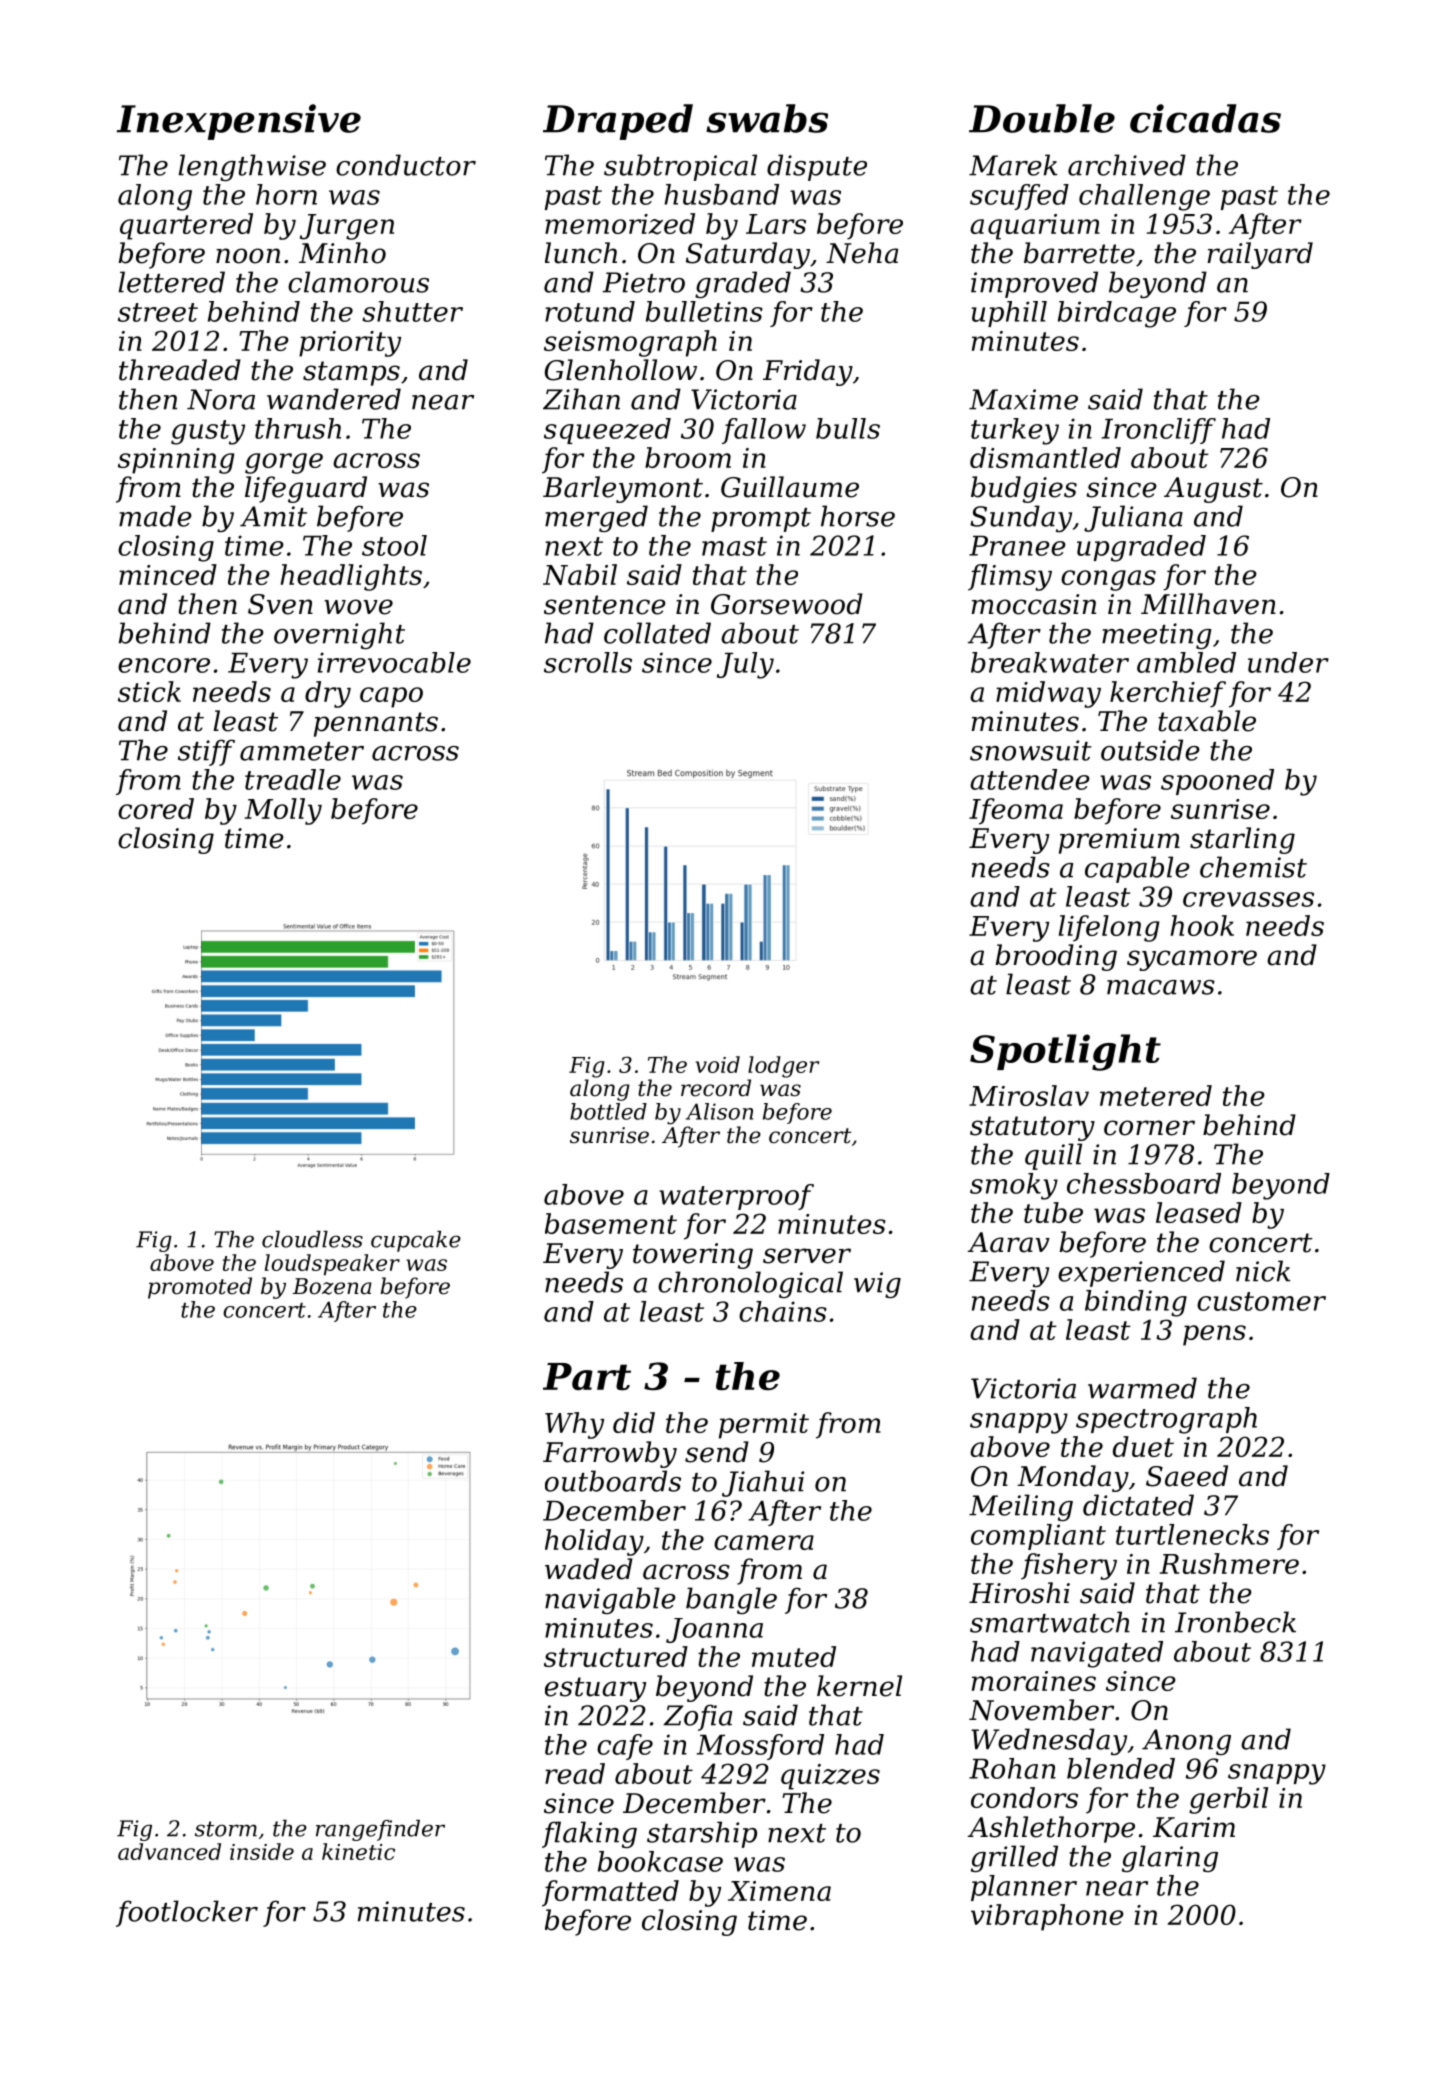 The width and height of the screenshot is (1450, 2100). What do you see at coordinates (1035, 227) in the screenshot?
I see `aquarium` at bounding box center [1035, 227].
